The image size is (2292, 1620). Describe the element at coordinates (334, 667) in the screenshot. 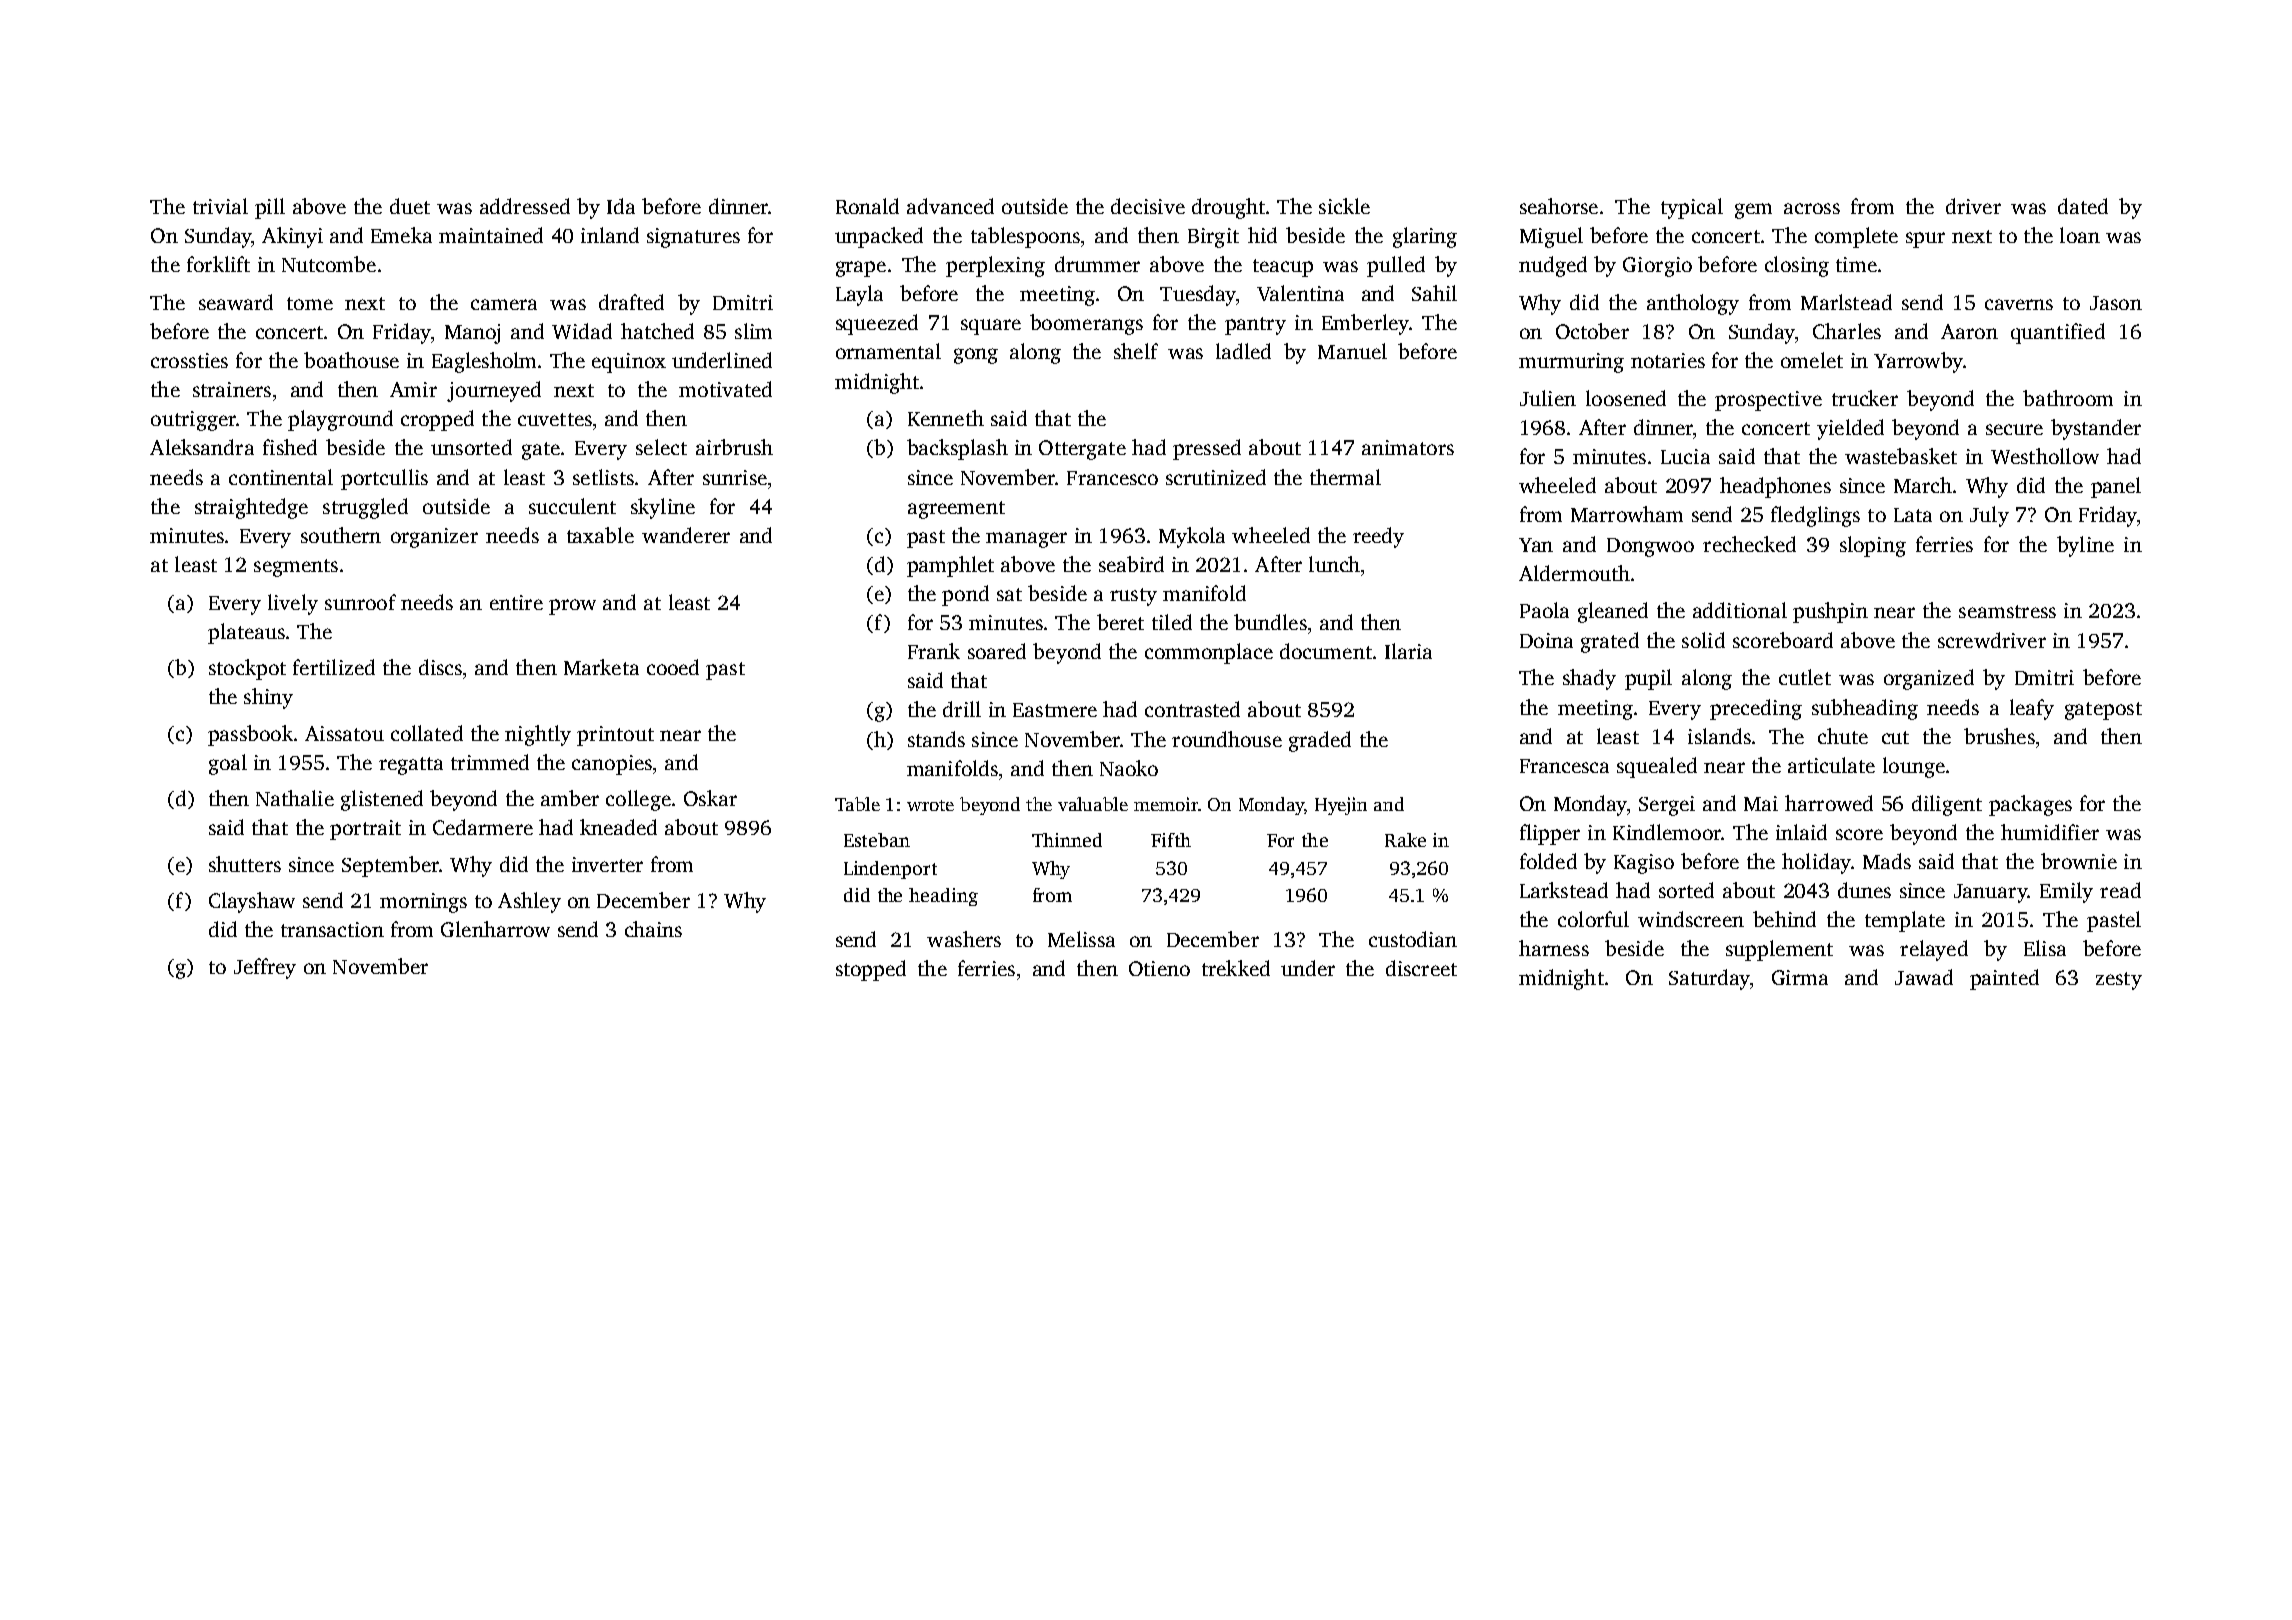

I see `fertilized` at that location.
